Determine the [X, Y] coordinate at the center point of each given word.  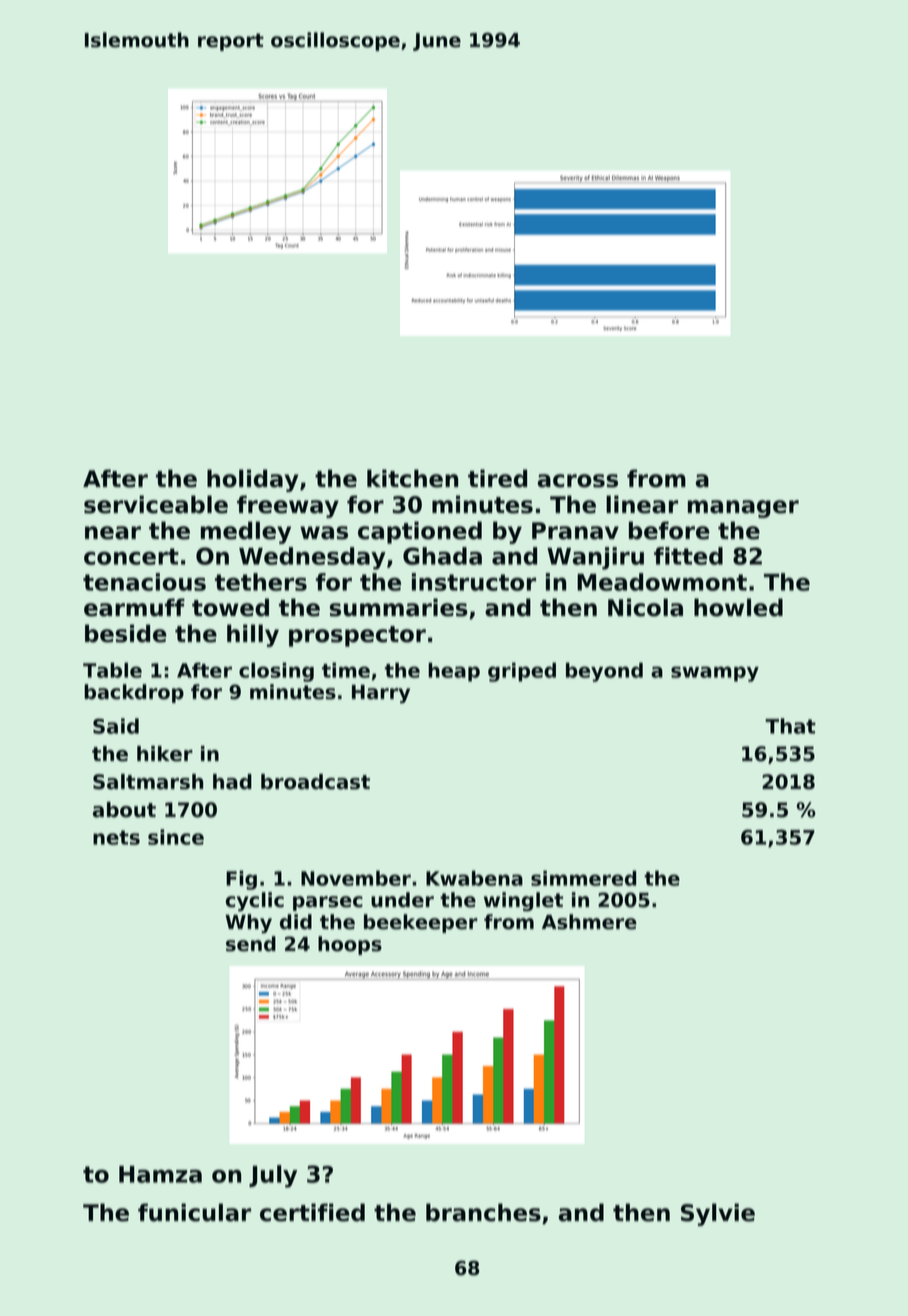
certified [312, 1212]
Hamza [160, 1174]
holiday [253, 480]
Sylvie [718, 1214]
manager [743, 509]
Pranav [575, 531]
